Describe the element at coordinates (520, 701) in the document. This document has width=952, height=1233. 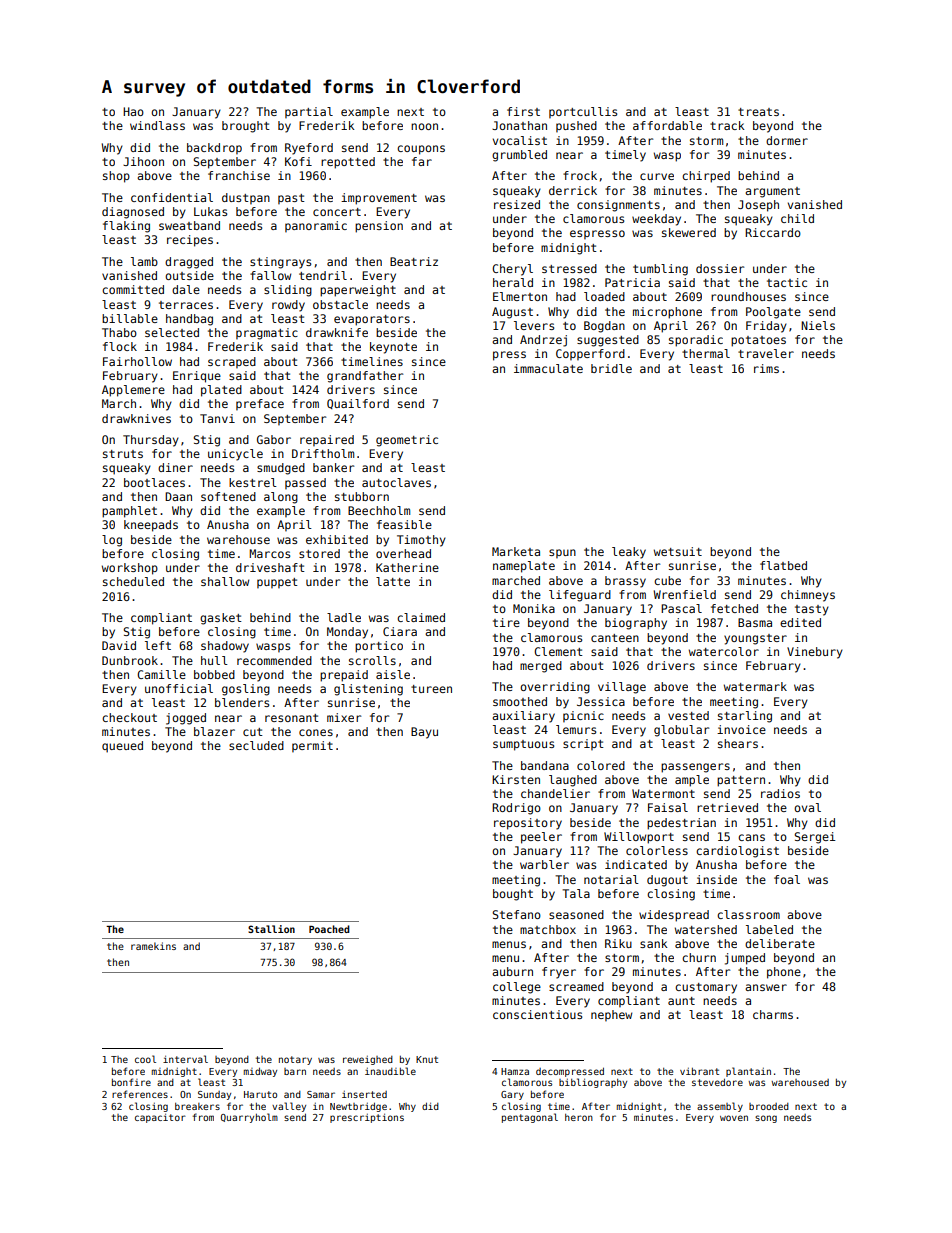
I see `smoothed` at that location.
